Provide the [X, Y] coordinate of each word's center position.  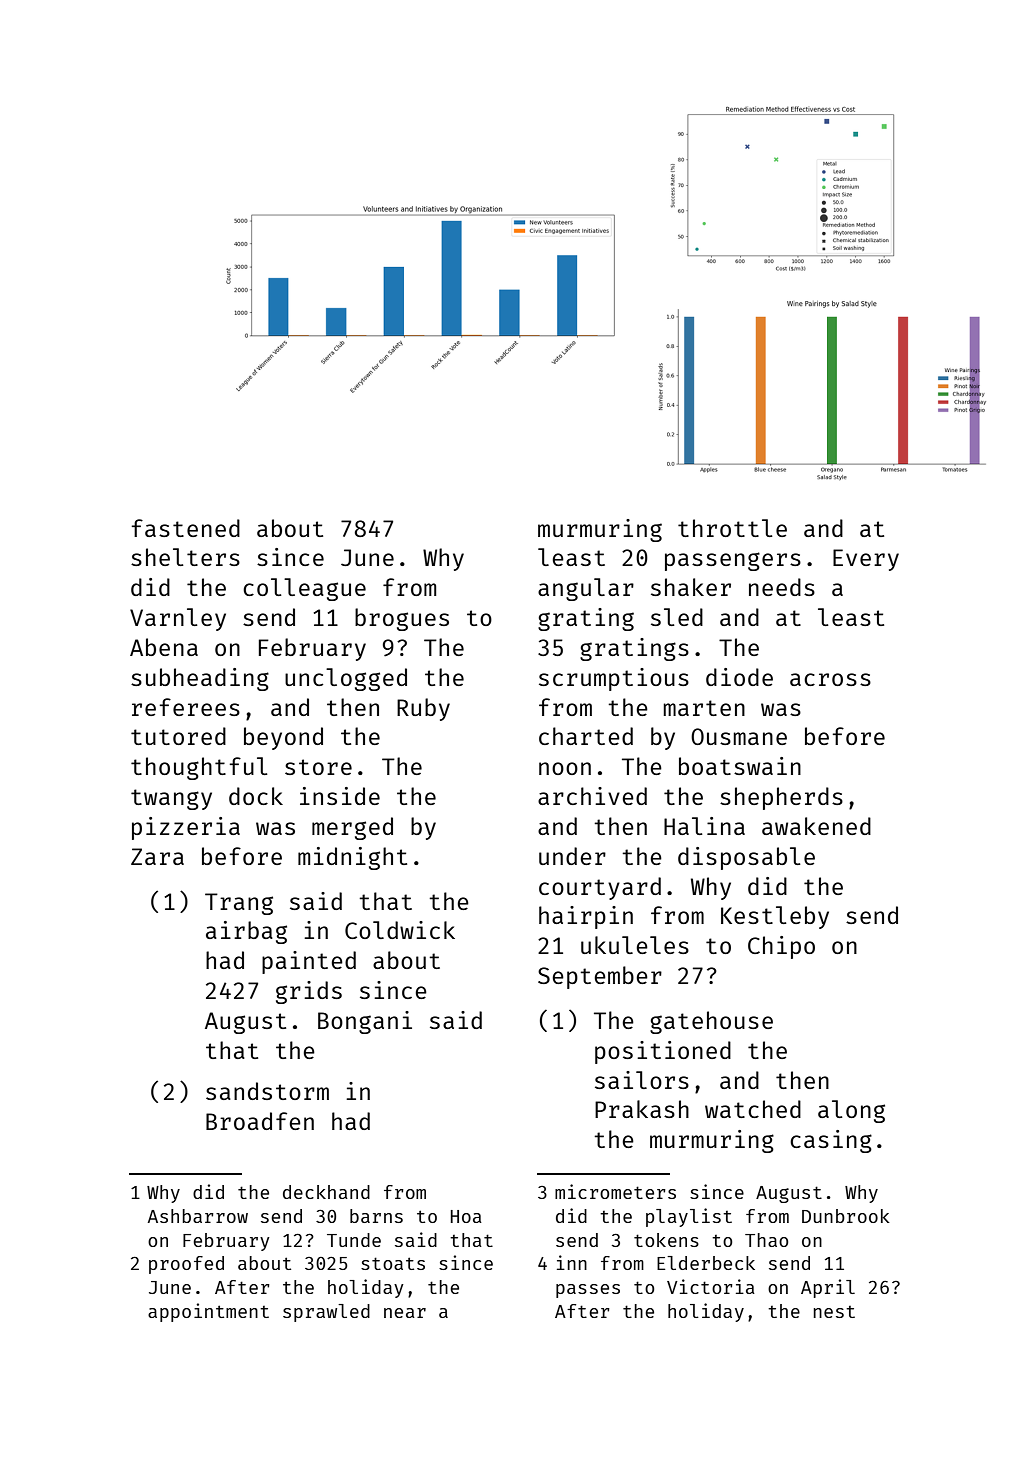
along [851, 1111]
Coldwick [400, 930]
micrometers [615, 1191]
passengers [733, 561]
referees [186, 707]
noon [565, 768]
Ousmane [739, 736]
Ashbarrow [198, 1216]
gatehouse [711, 1022]
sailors [642, 1080]
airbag [246, 932]
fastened [186, 528]
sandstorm [267, 1091]
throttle [732, 528]
